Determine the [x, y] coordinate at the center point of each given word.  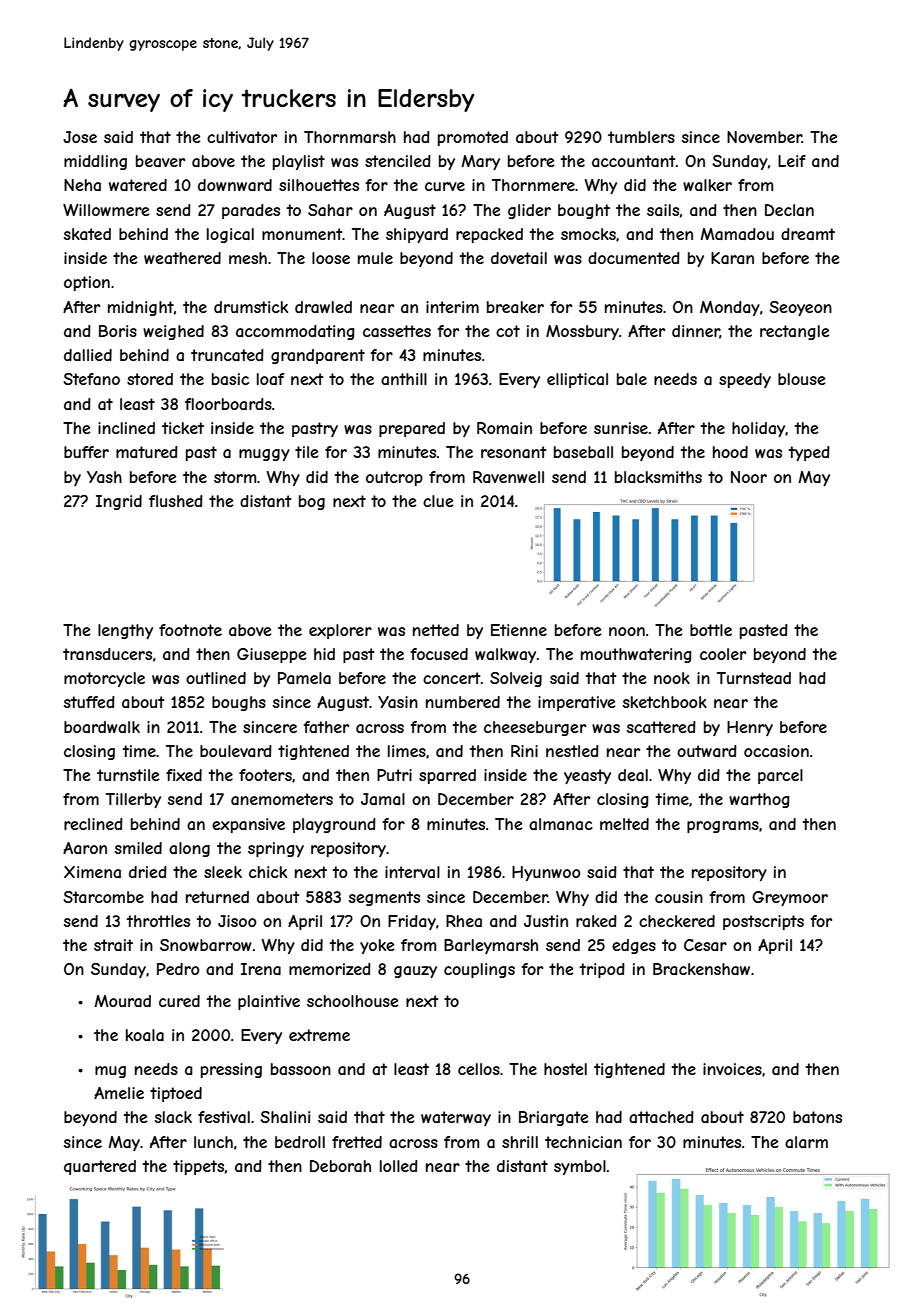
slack [173, 1117]
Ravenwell [508, 477]
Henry [750, 728]
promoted [473, 138]
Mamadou [737, 234]
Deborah [340, 1166]
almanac [561, 824]
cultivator [242, 137]
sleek [223, 872]
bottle [711, 630]
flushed [176, 501]
